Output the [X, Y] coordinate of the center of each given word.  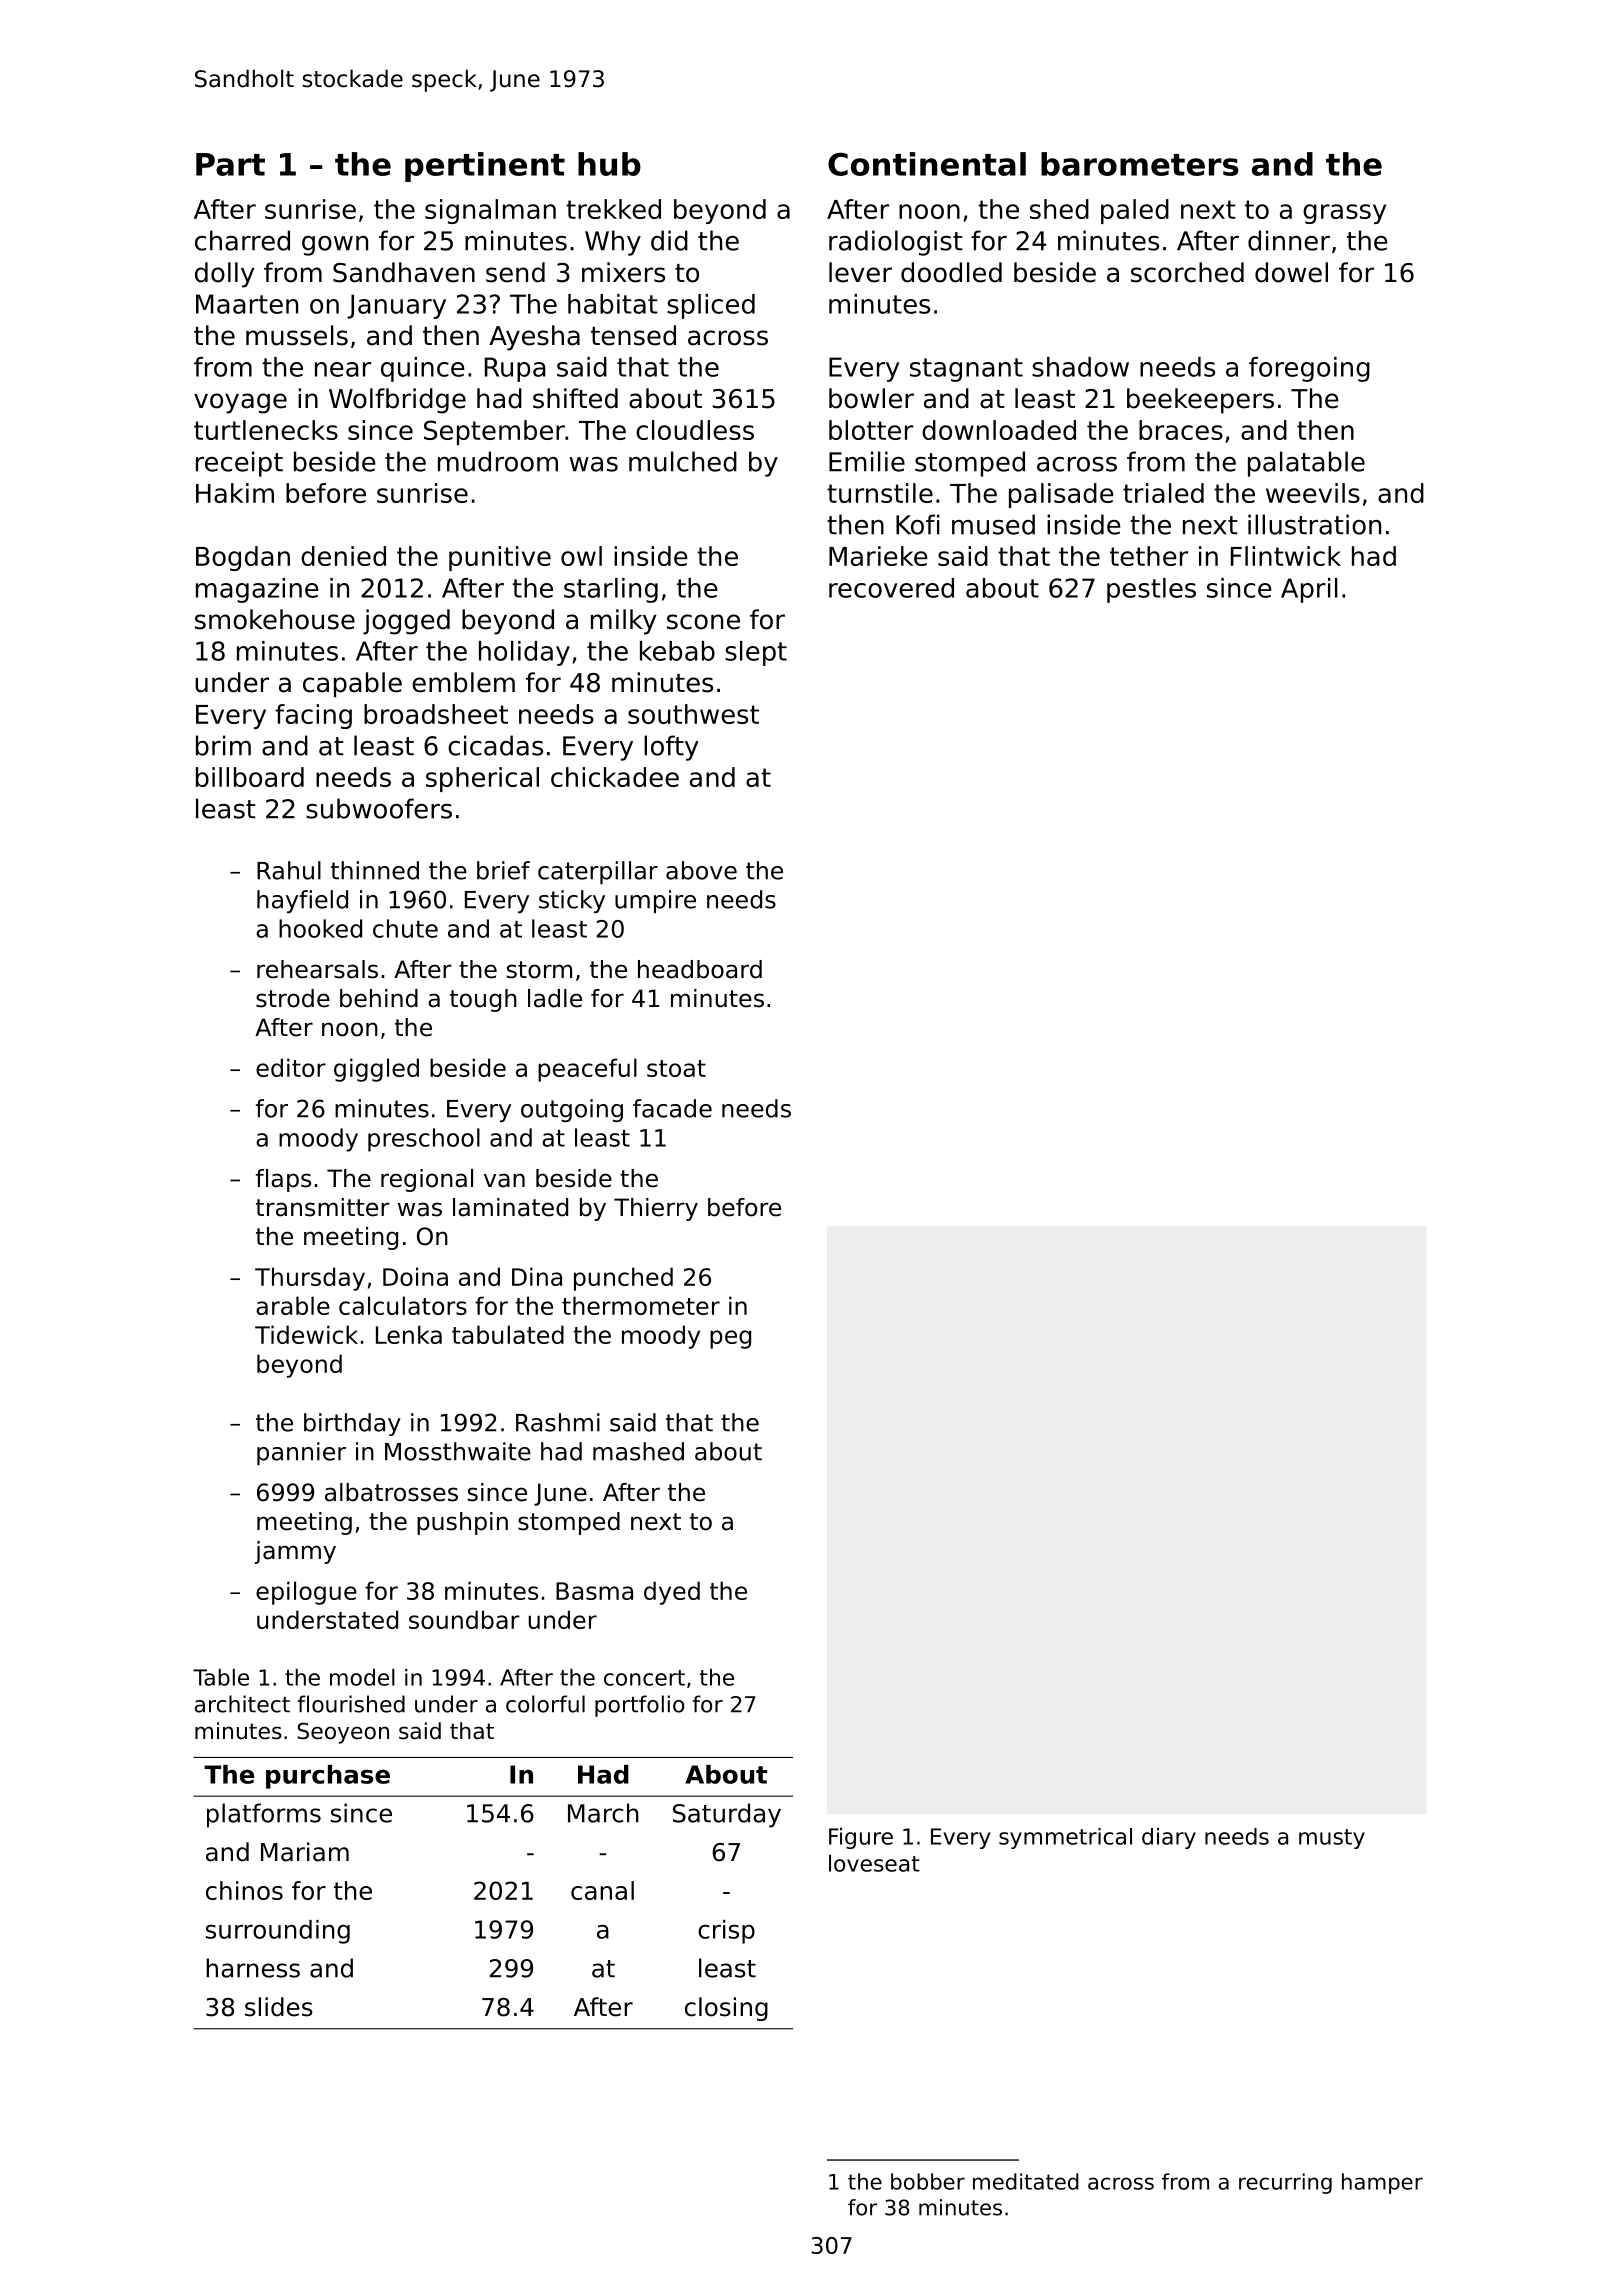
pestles [1151, 590]
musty [1332, 1839]
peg [730, 1339]
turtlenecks [266, 430]
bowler [871, 398]
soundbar [464, 1619]
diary [1169, 1838]
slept [756, 653]
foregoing [1309, 369]
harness [253, 1968]
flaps [283, 1180]
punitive [500, 558]
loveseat [874, 1863]
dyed [672, 1593]
